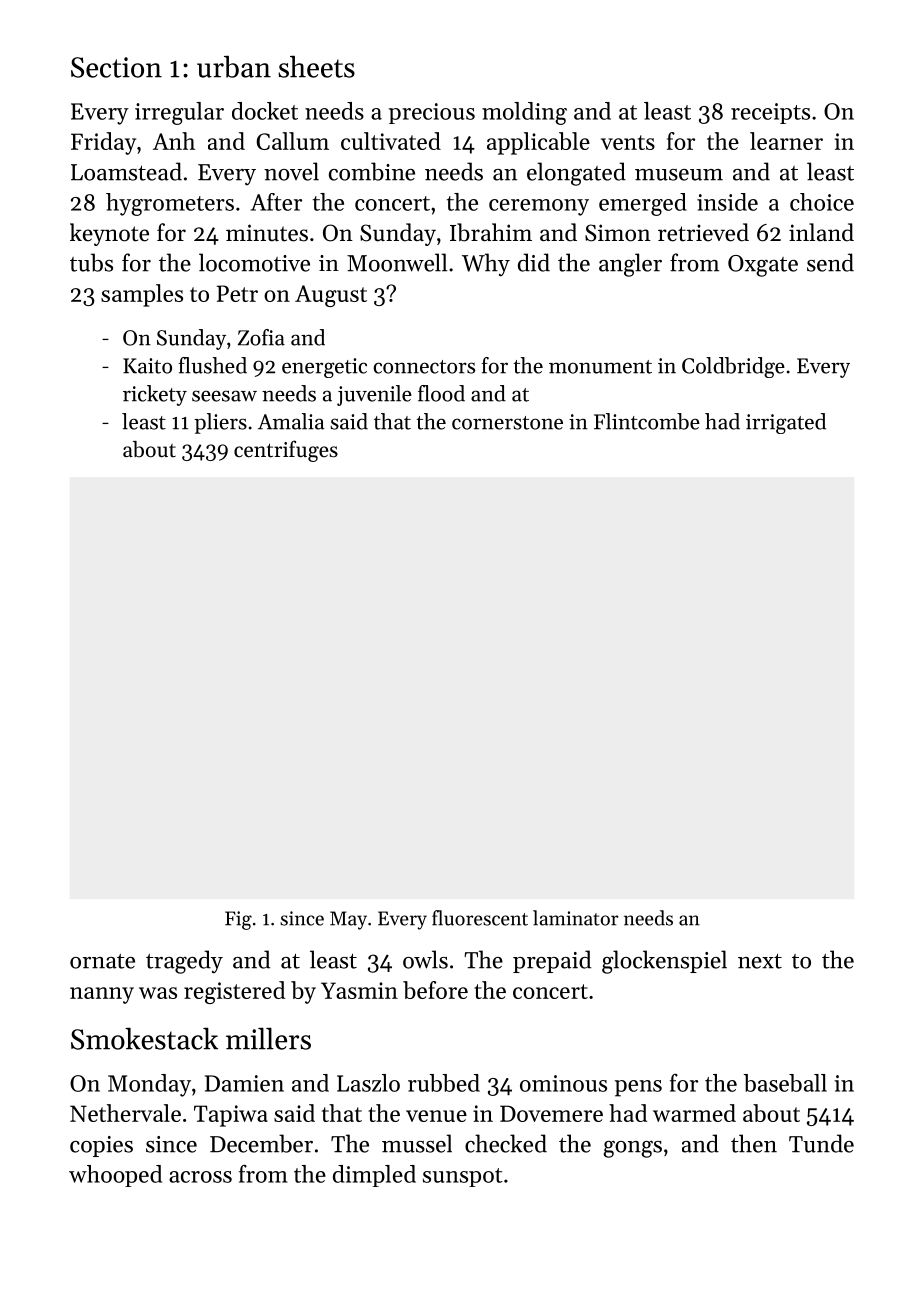 The image size is (924, 1314). Describe the element at coordinates (463, 1177) in the image. I see `sunspot` at that location.
